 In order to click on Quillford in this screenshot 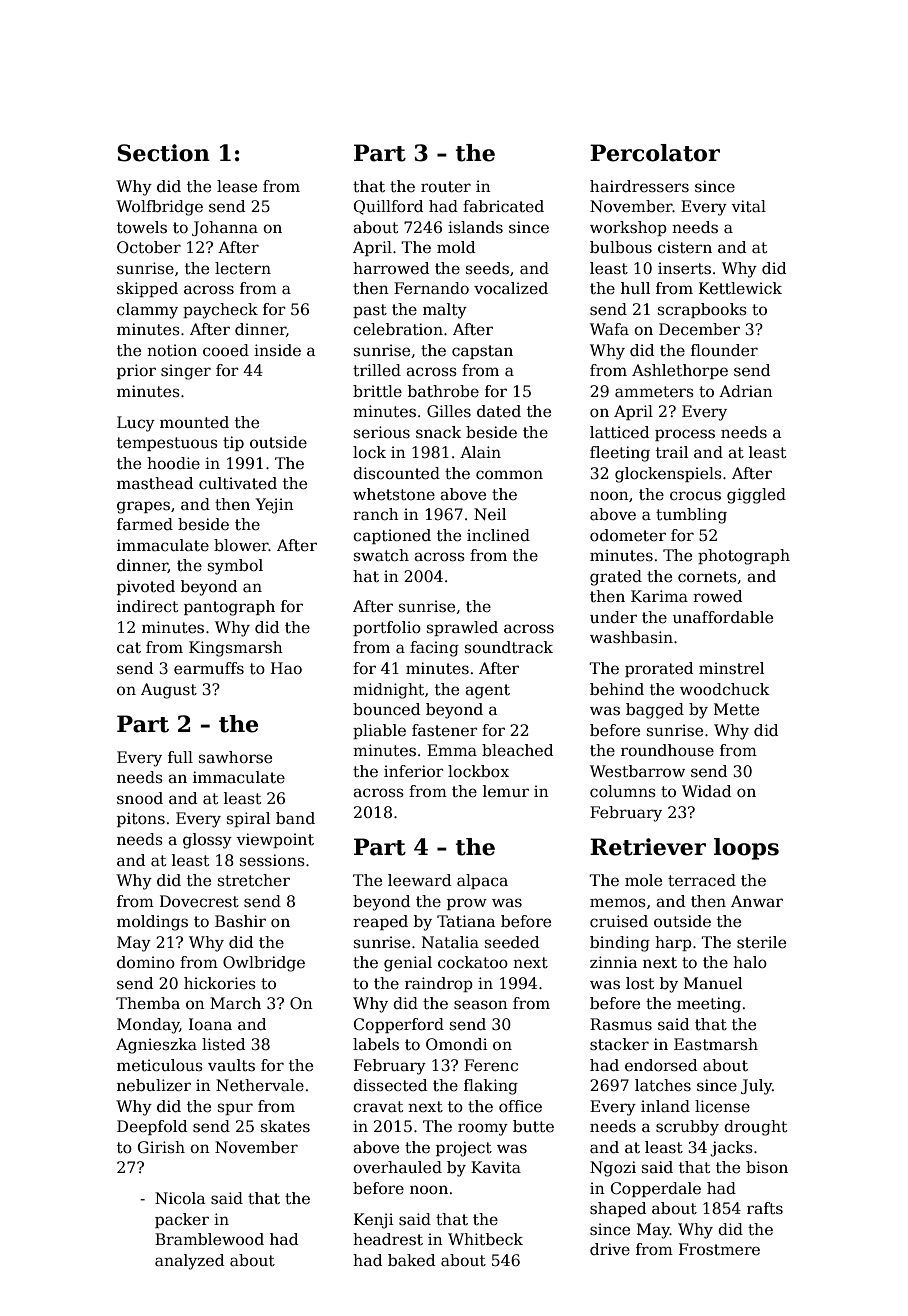, I will do `click(388, 207)`.
